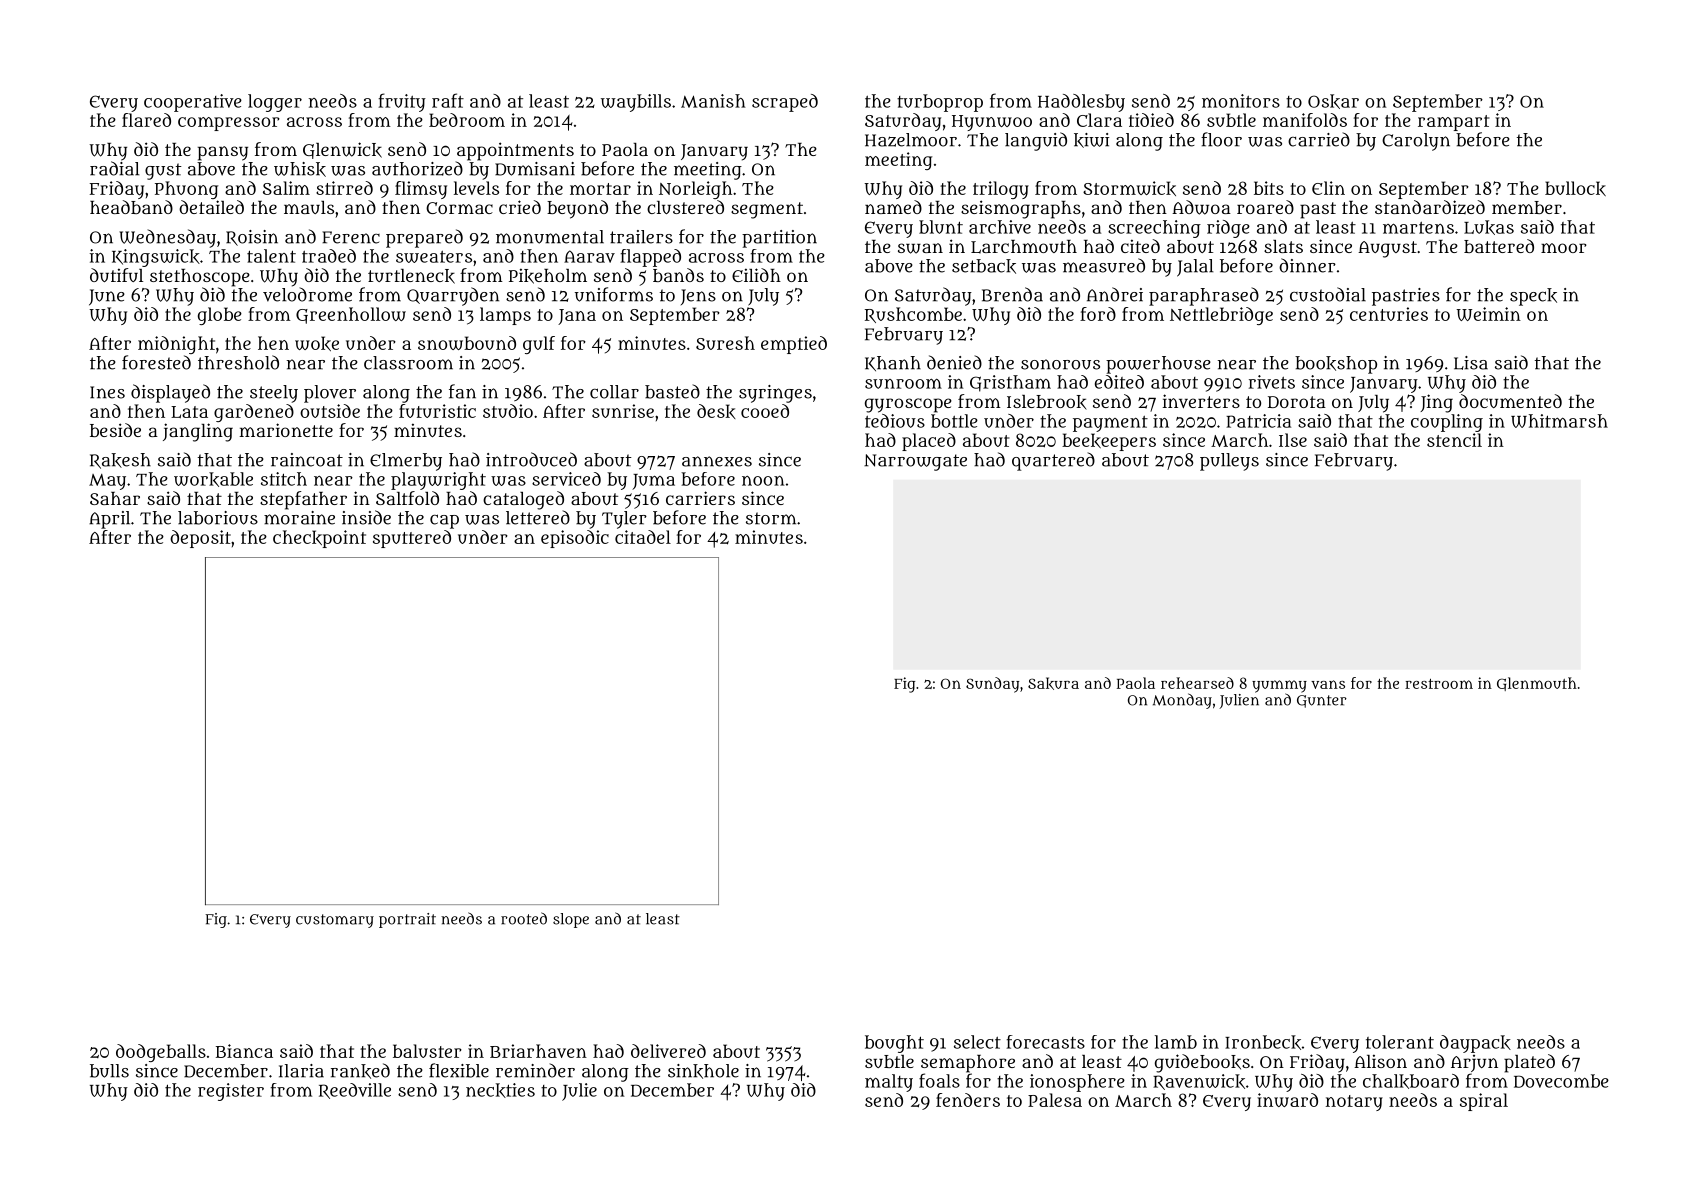 The image size is (1699, 1201). I want to click on pulleys, so click(1229, 462).
